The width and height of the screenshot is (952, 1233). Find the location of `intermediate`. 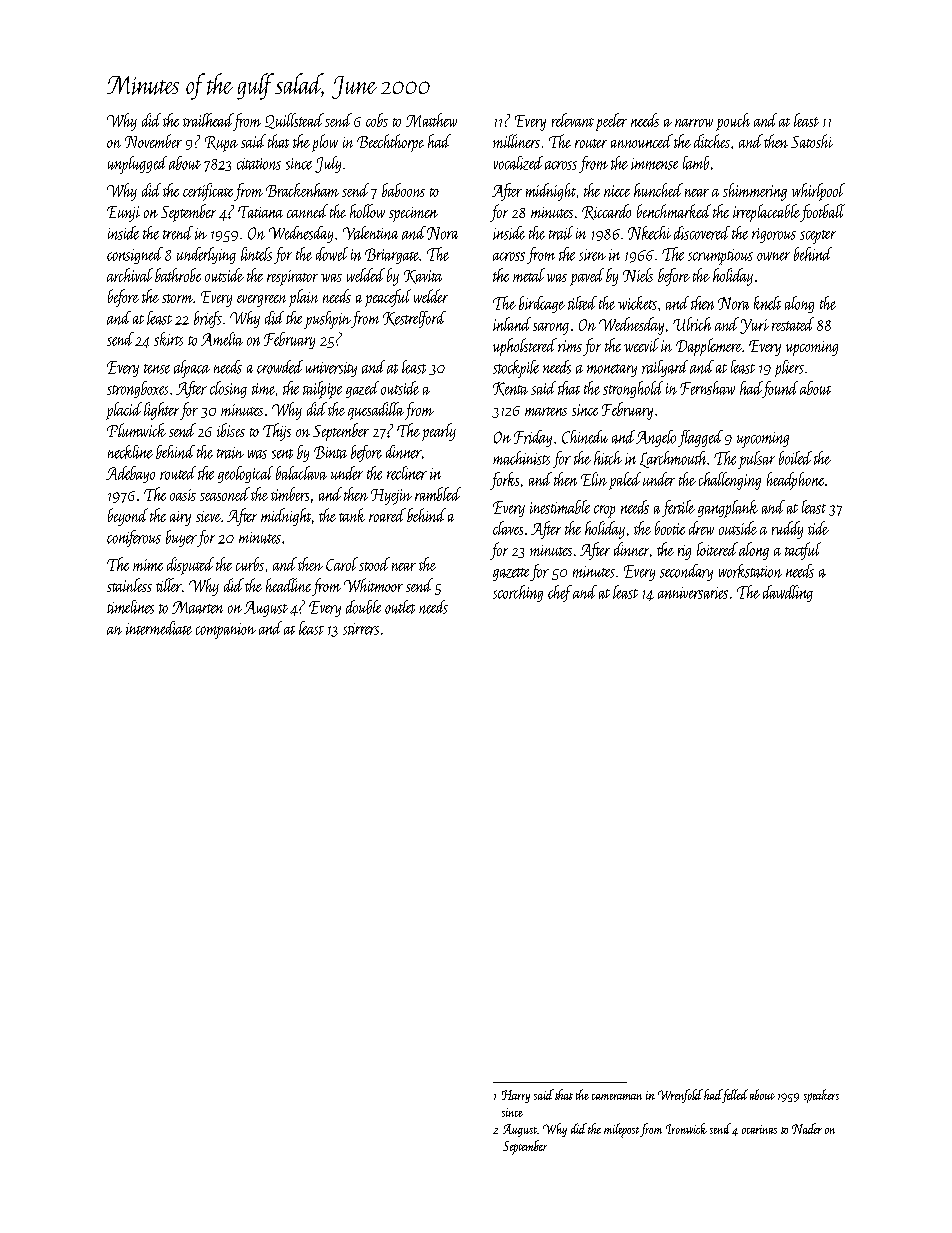

intermediate is located at coordinates (159, 628).
